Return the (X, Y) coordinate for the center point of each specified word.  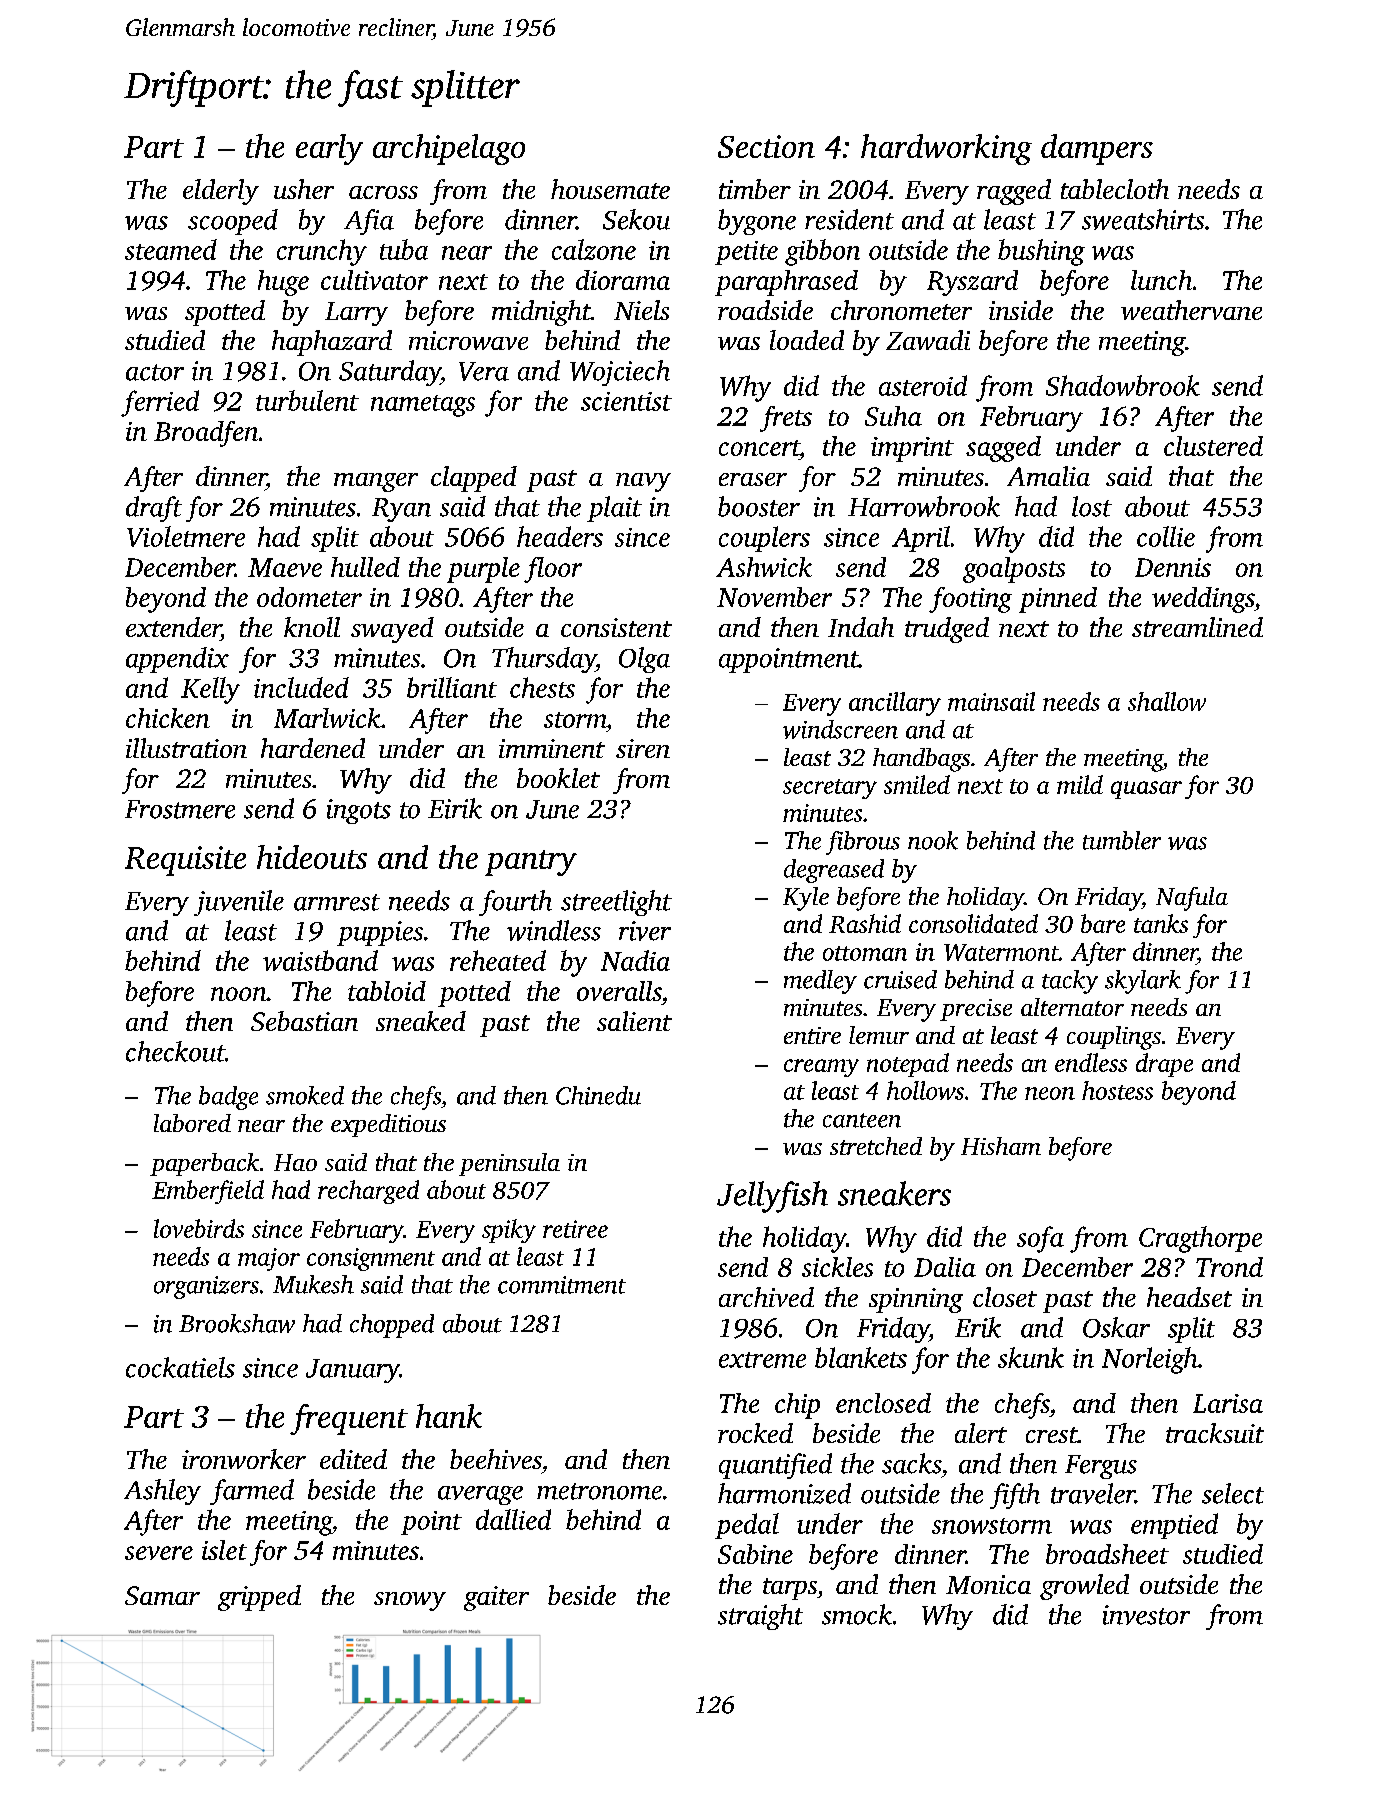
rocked (755, 1433)
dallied (513, 1519)
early (329, 149)
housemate (610, 189)
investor (1146, 1615)
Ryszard (972, 283)
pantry (531, 863)
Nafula (1192, 899)
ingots (359, 811)
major (269, 1259)
